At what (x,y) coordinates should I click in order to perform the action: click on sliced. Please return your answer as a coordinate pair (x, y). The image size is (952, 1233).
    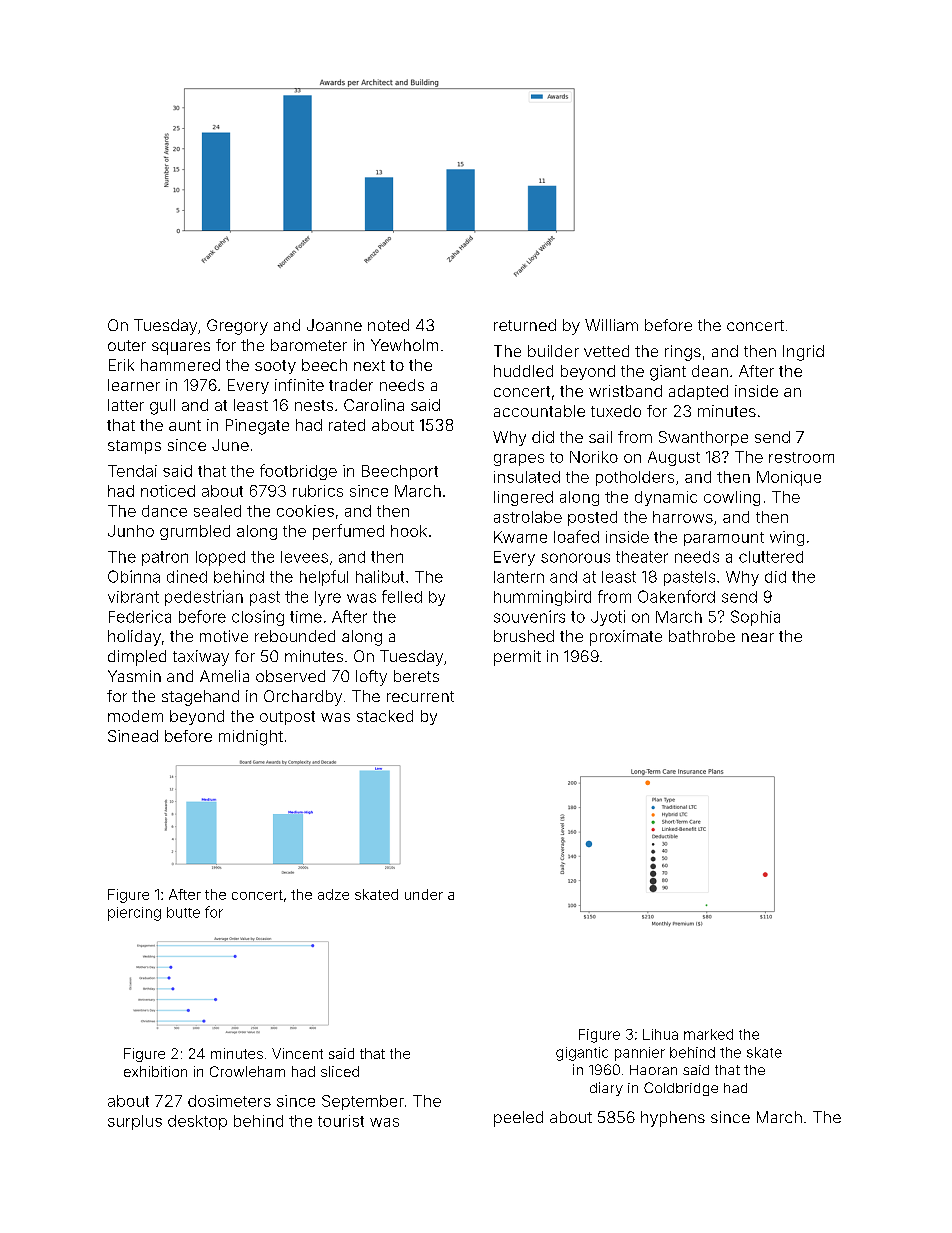
    Looking at the image, I should click on (340, 1071).
